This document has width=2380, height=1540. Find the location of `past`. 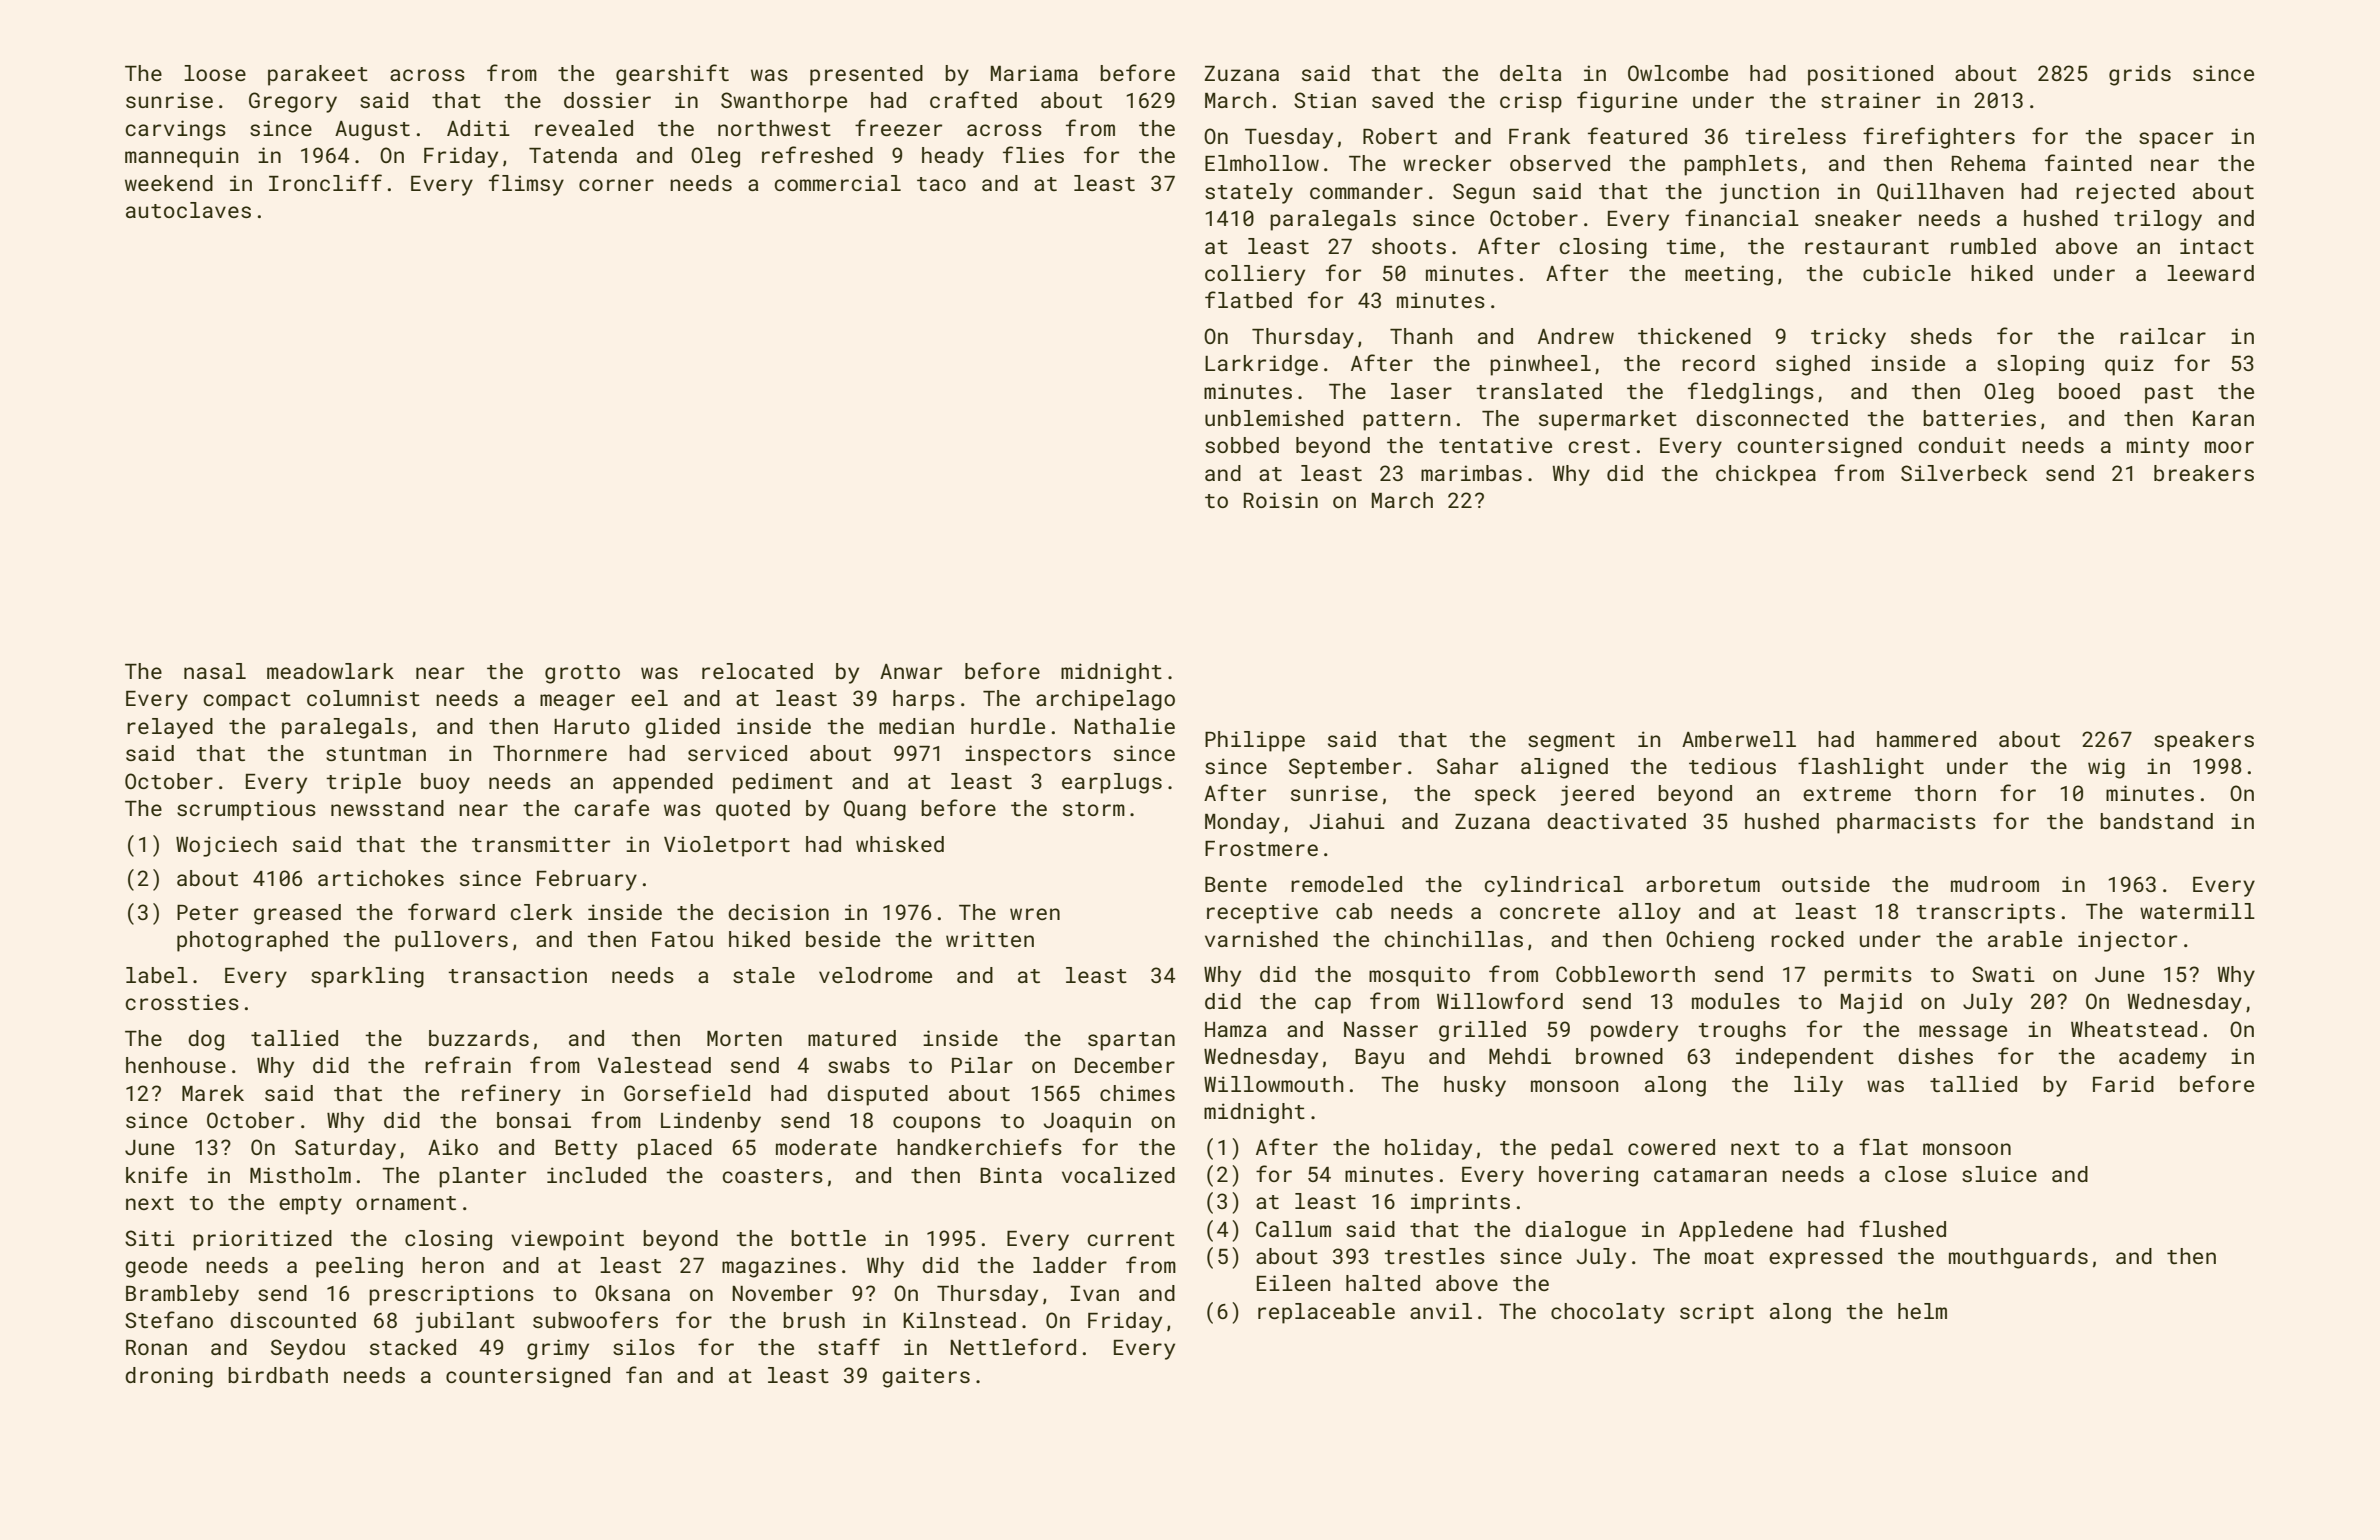

past is located at coordinates (2169, 394).
